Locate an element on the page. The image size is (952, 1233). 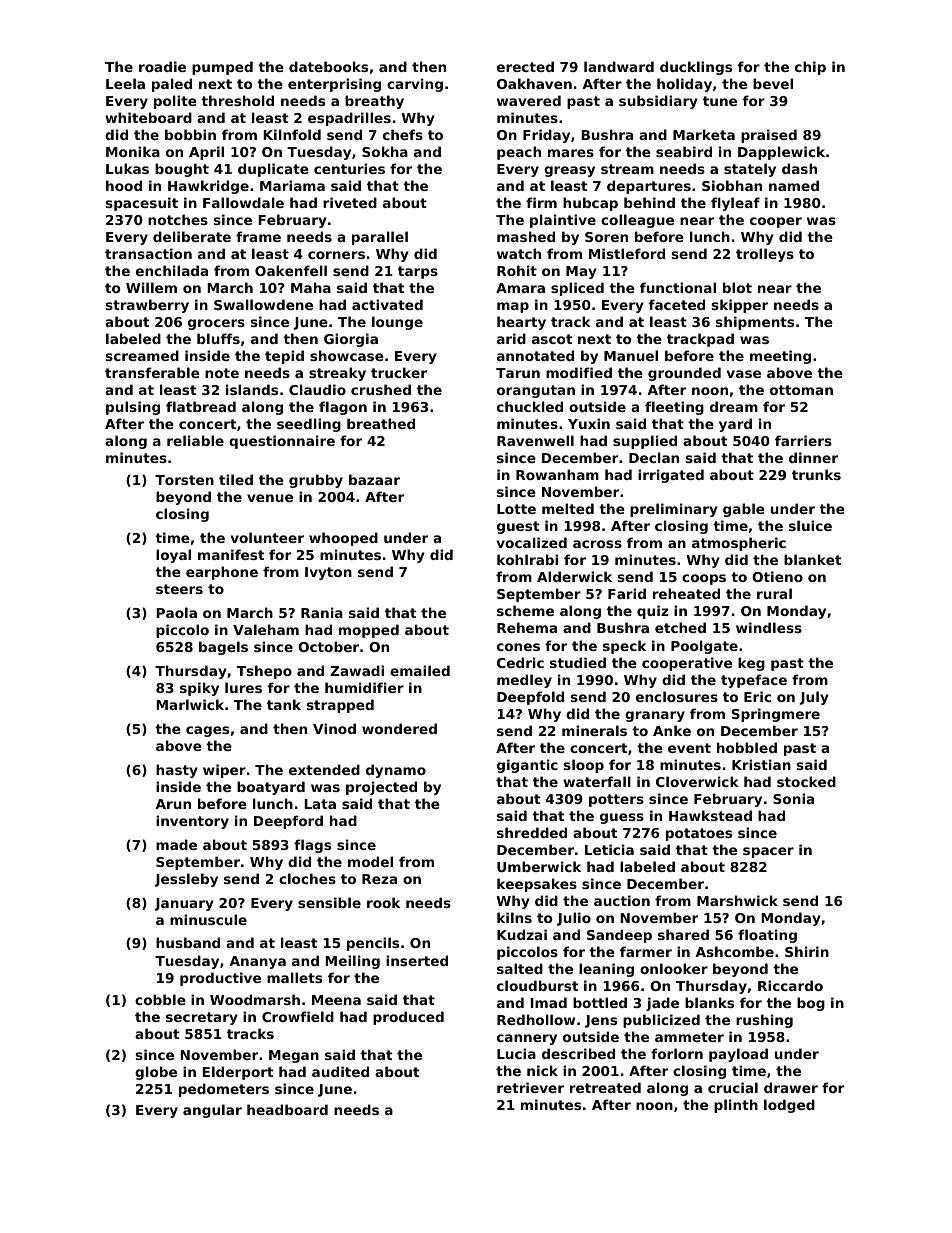
whiteboard is located at coordinates (148, 117).
